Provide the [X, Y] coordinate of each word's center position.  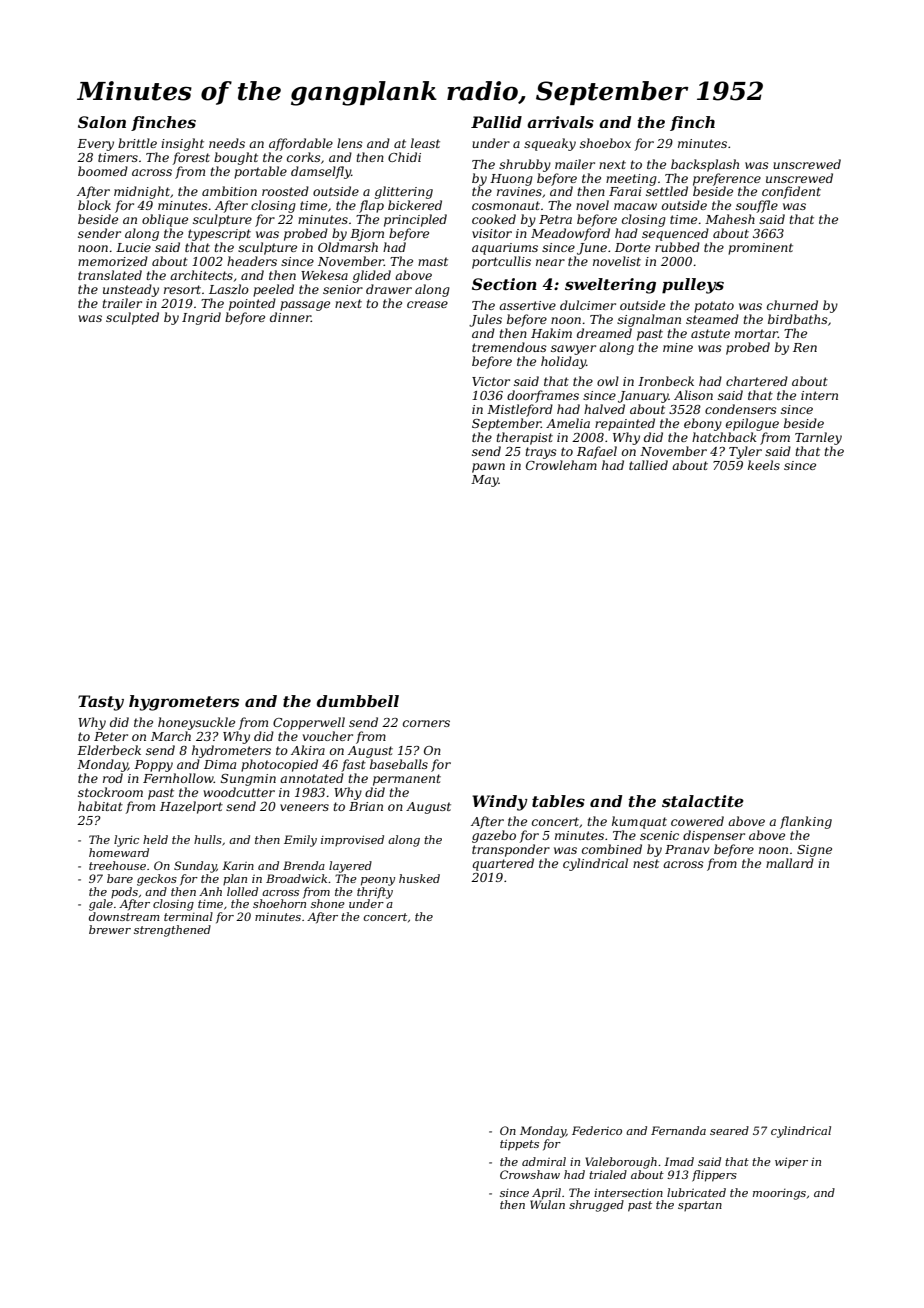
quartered [503, 864]
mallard [790, 863]
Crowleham [561, 465]
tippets [519, 1145]
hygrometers [184, 703]
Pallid [496, 122]
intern [819, 395]
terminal [188, 916]
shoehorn [279, 903]
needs [227, 143]
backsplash [705, 165]
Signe [814, 851]
